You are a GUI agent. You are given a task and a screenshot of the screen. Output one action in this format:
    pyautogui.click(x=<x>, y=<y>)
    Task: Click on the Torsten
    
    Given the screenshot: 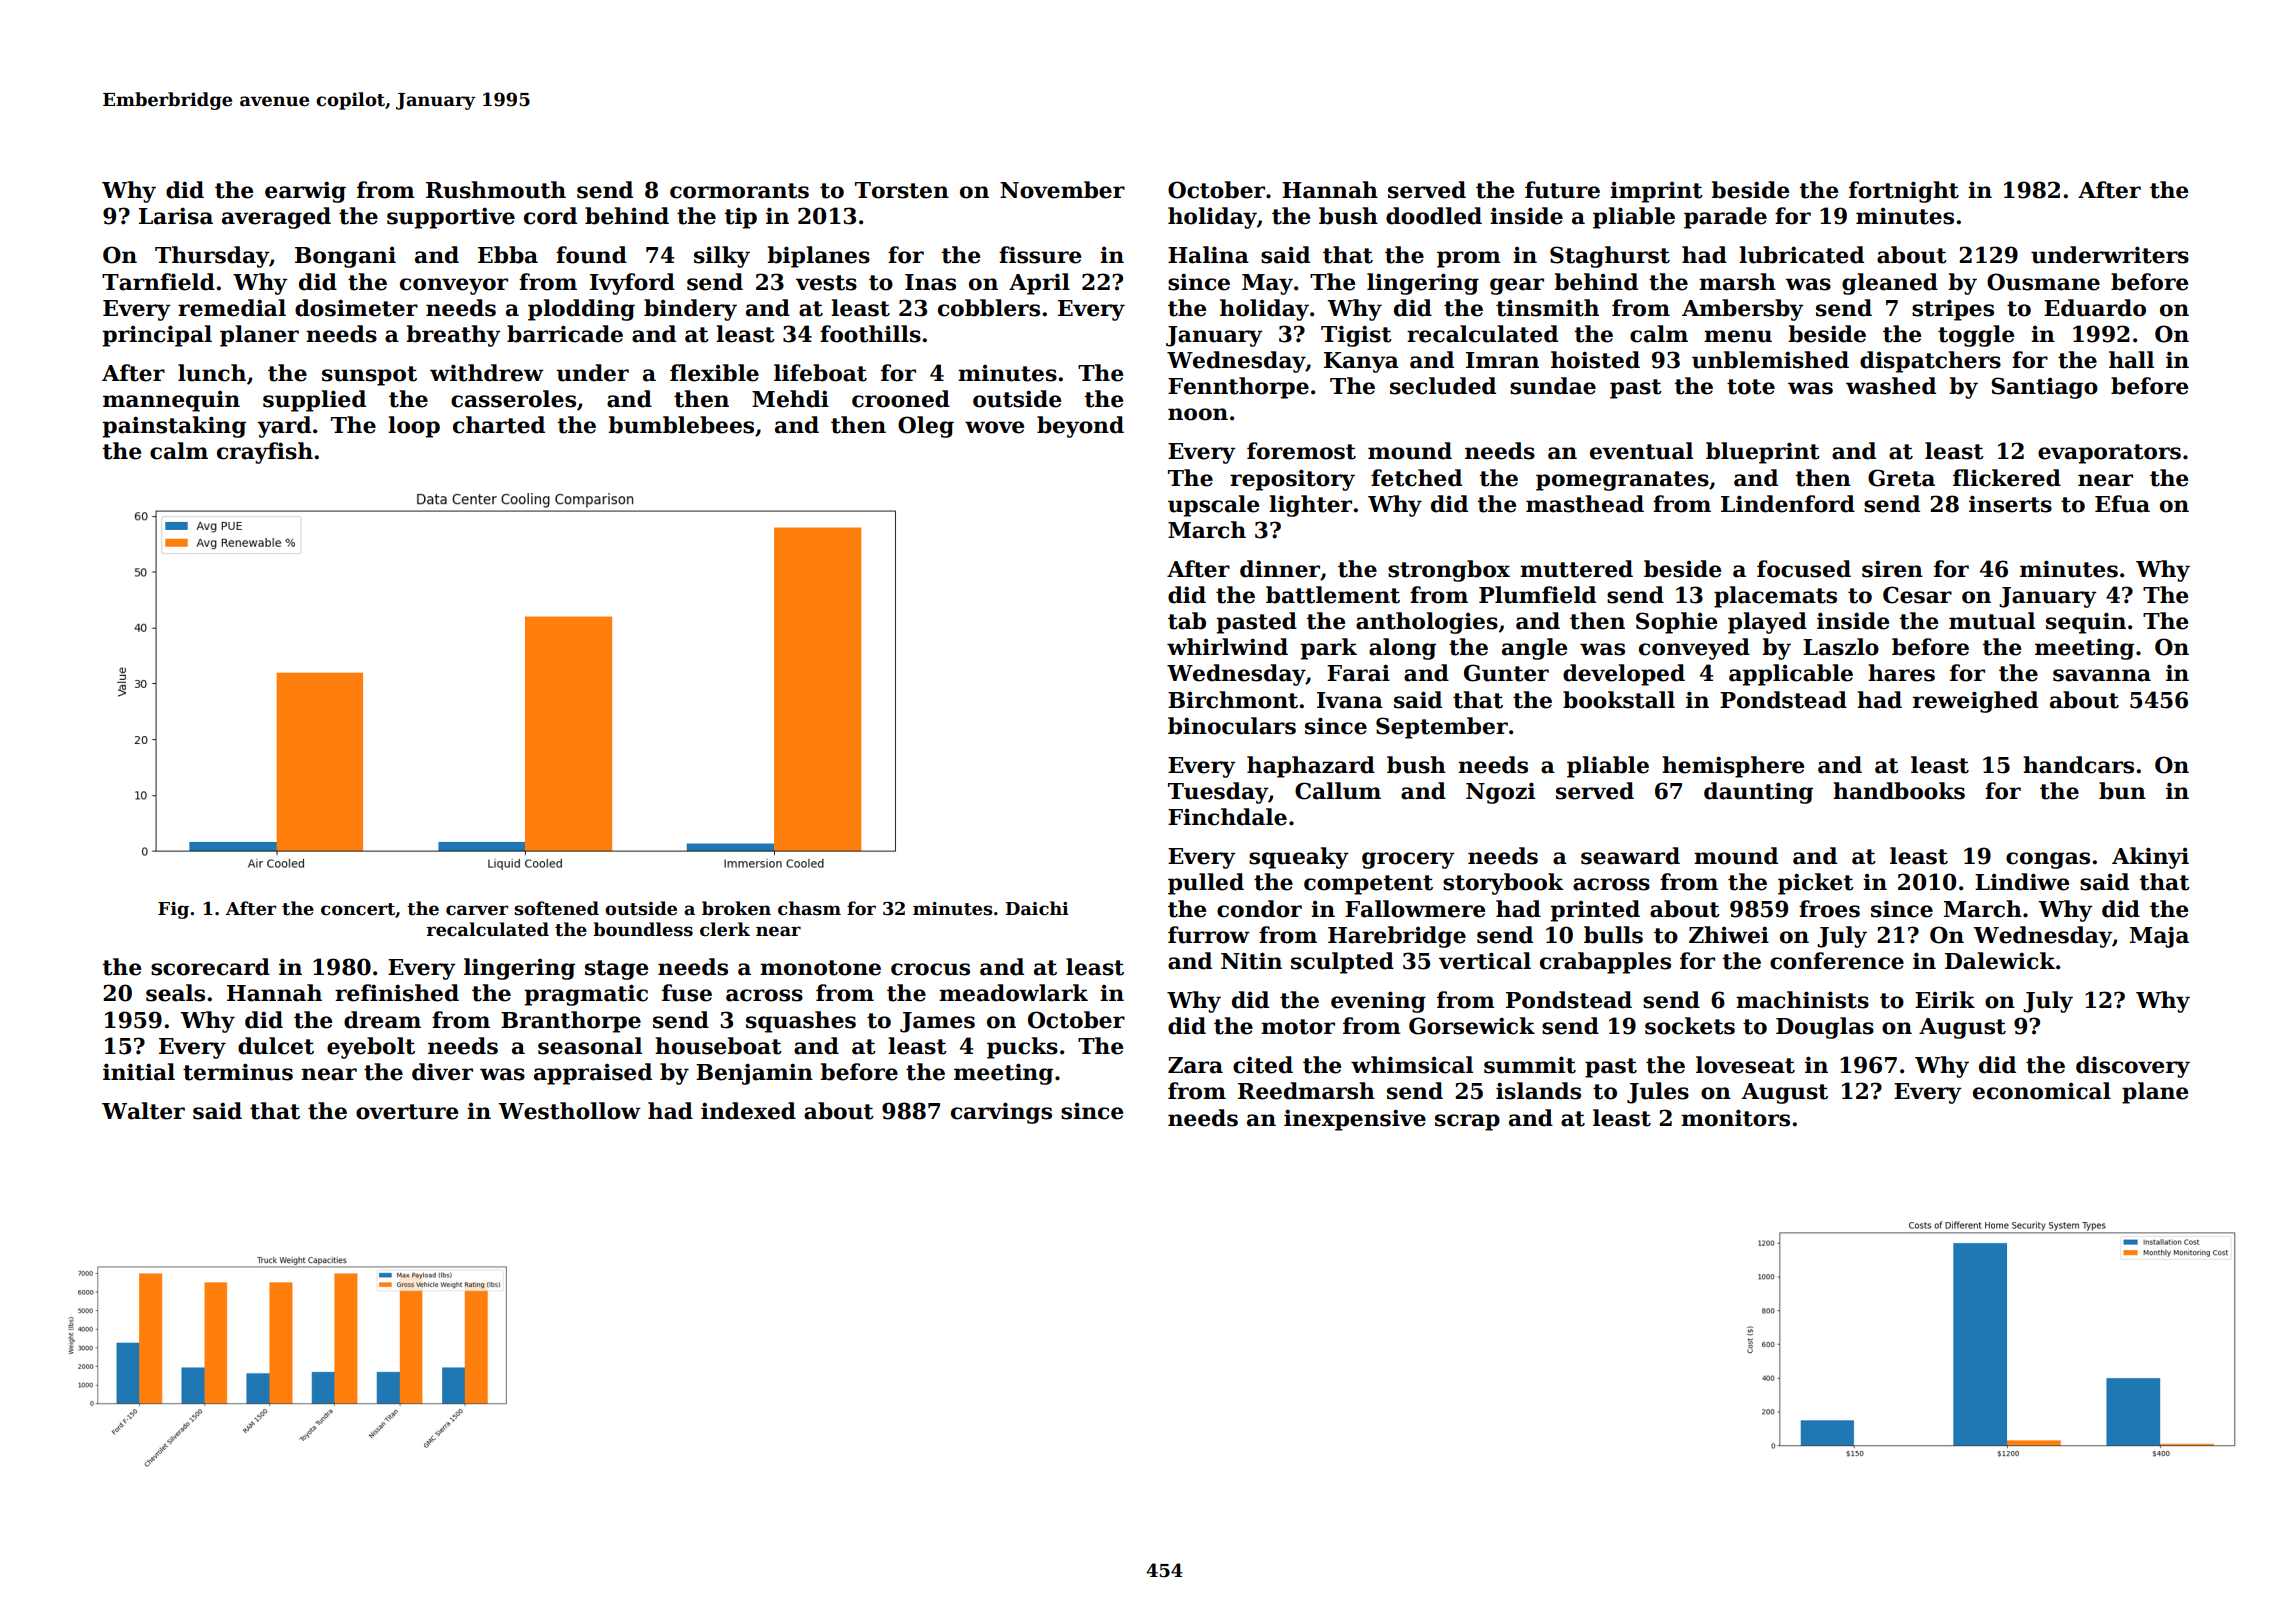 What is the action you would take?
    pyautogui.click(x=902, y=190)
